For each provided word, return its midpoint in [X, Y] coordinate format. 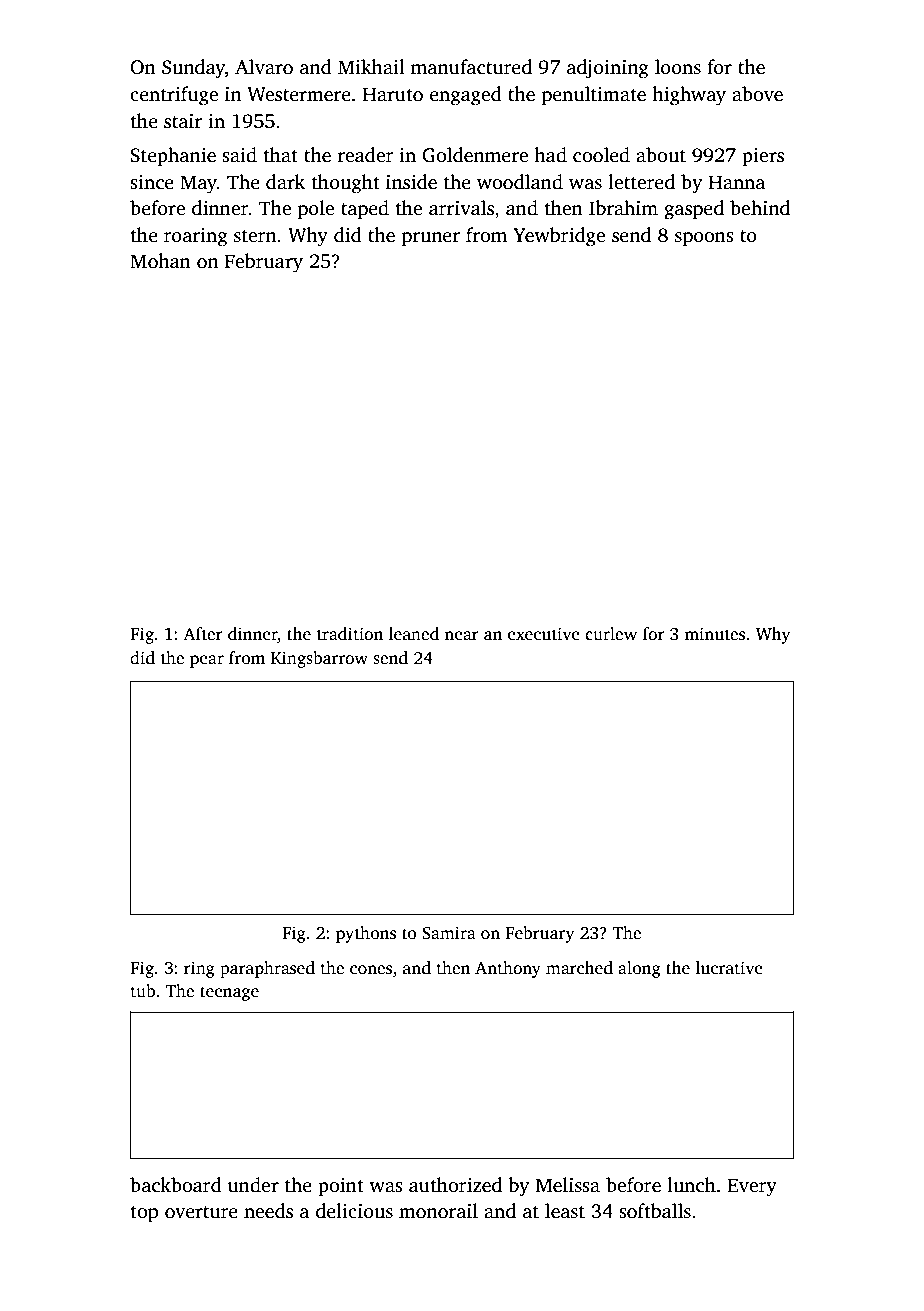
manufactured [471, 67]
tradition [350, 634]
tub [143, 991]
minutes [714, 634]
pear [207, 661]
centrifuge [174, 96]
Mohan [160, 261]
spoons [704, 239]
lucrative [729, 968]
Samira [449, 933]
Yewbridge [559, 237]
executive [544, 634]
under [253, 1185]
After [203, 634]
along [639, 969]
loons [678, 67]
